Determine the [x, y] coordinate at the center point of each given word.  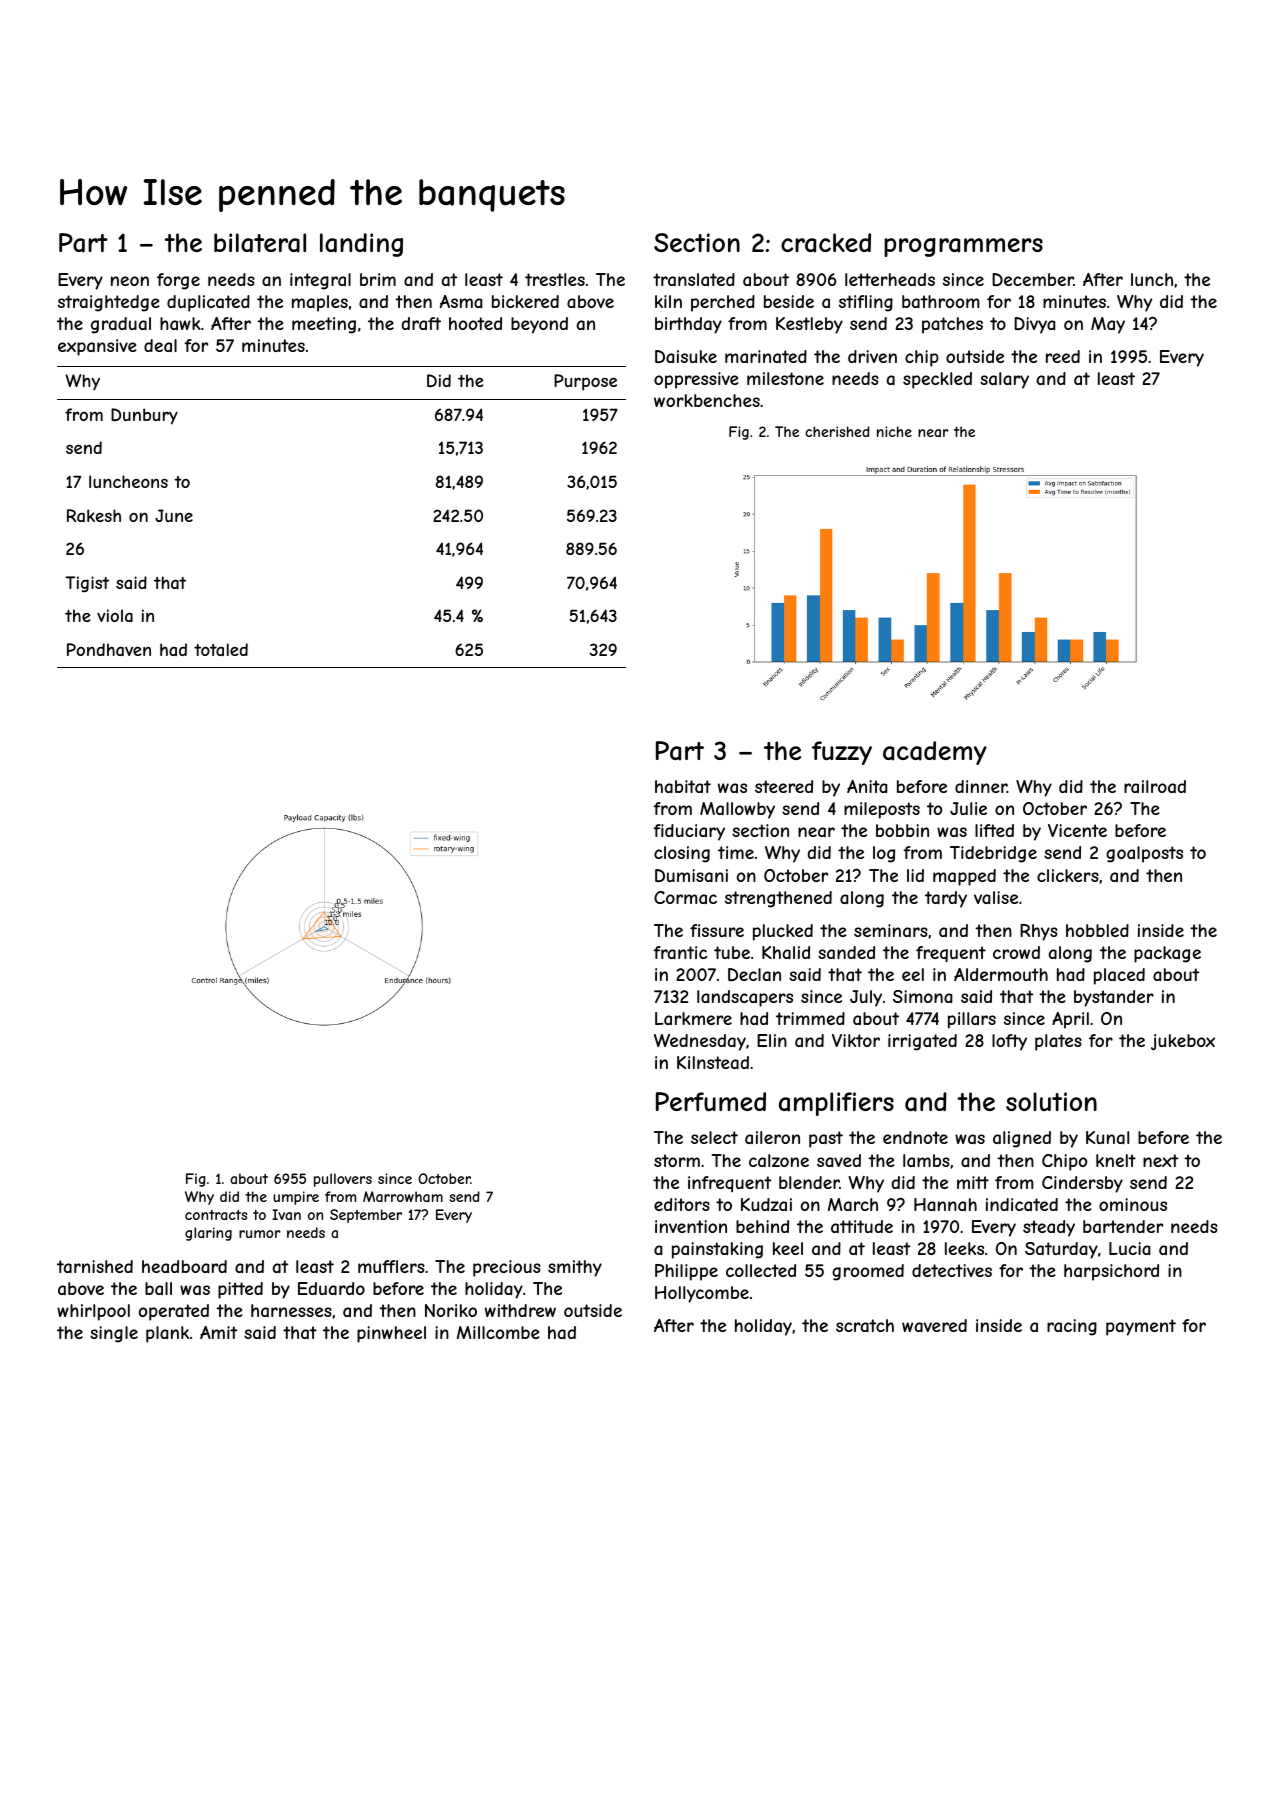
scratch [865, 1325]
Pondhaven [109, 649]
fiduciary [689, 832]
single [114, 1334]
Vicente [1077, 830]
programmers [963, 247]
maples [320, 303]
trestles [555, 279]
